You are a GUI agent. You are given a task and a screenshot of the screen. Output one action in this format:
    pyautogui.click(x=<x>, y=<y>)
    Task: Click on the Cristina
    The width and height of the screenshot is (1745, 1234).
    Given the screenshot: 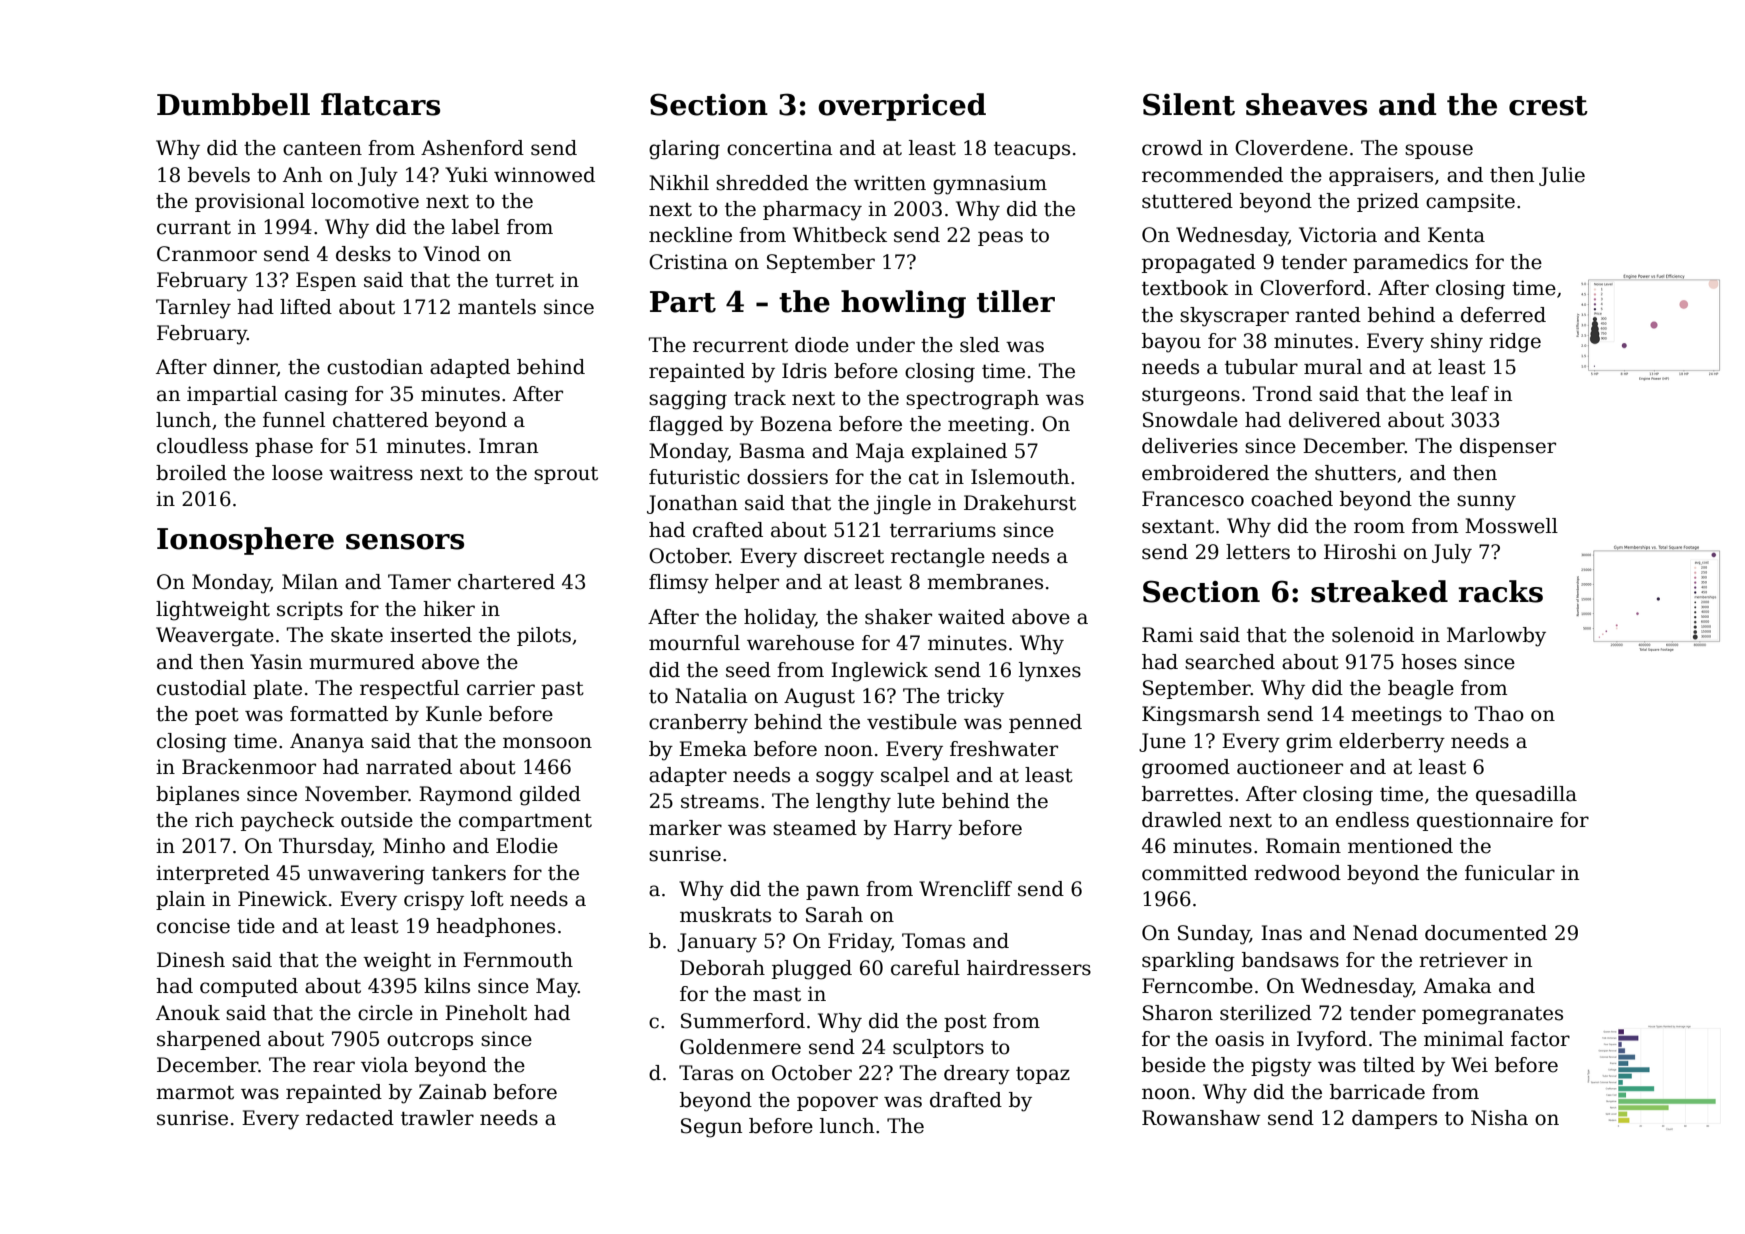 What is the action you would take?
    pyautogui.click(x=688, y=262)
